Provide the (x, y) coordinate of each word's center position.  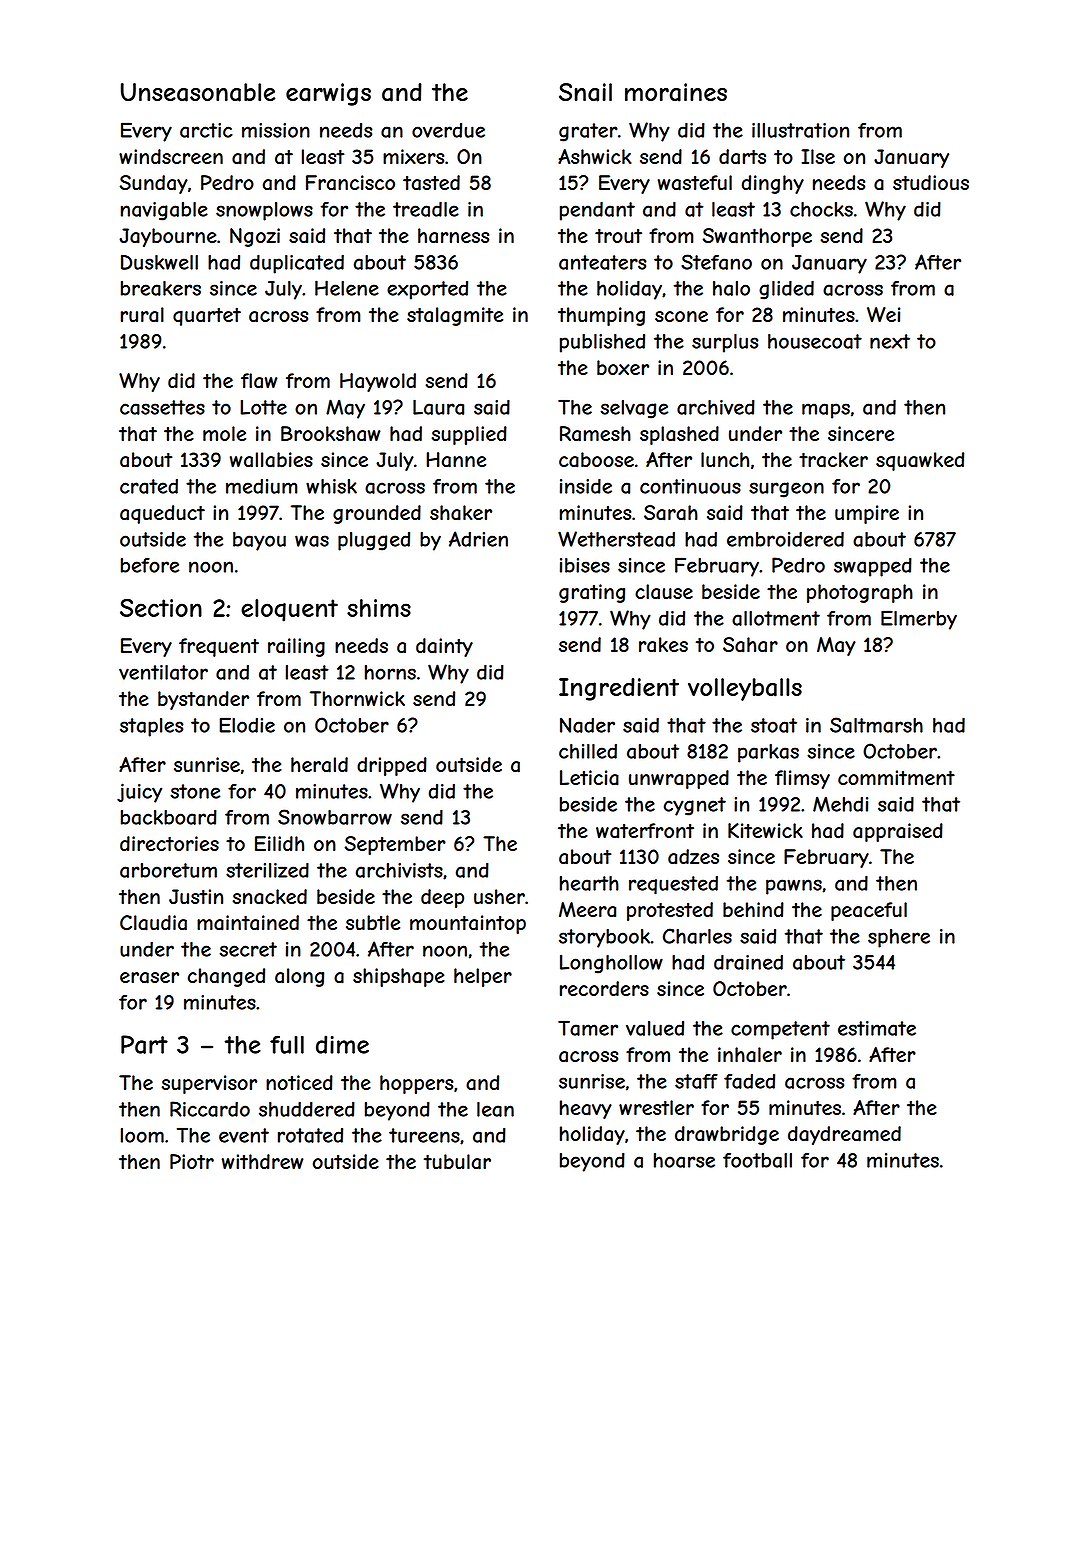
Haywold (378, 382)
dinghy (773, 184)
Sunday (154, 184)
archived (716, 407)
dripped (392, 766)
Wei (883, 314)
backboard (169, 817)
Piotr (192, 1161)
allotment (776, 618)
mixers (413, 156)
